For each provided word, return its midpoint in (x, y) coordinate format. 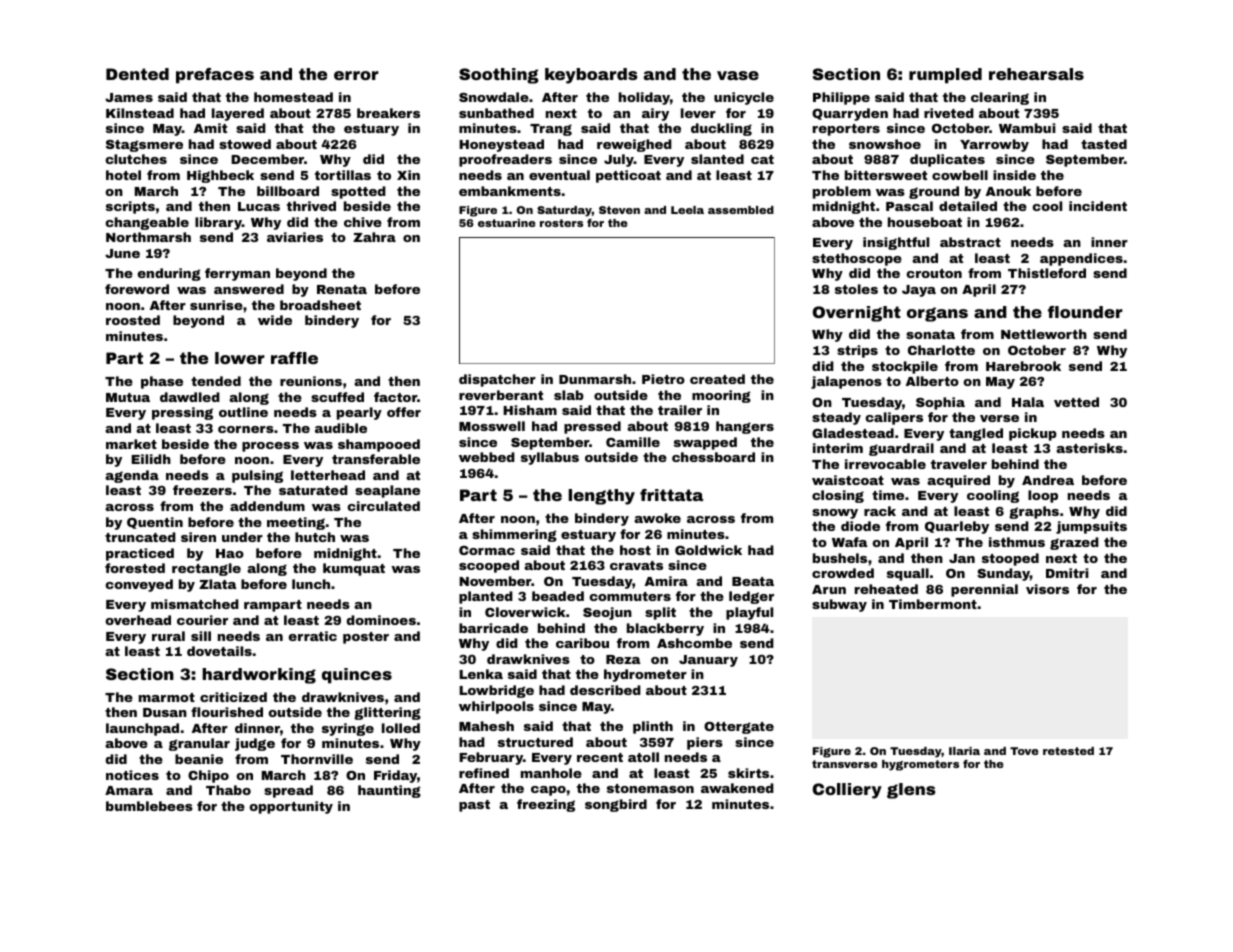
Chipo (208, 776)
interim (838, 448)
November (495, 581)
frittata (671, 495)
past (474, 806)
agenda (132, 476)
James (129, 97)
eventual (559, 175)
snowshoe (885, 144)
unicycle (744, 98)
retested (1068, 751)
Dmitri (1067, 573)
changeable (147, 223)
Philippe (841, 98)
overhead (138, 620)
